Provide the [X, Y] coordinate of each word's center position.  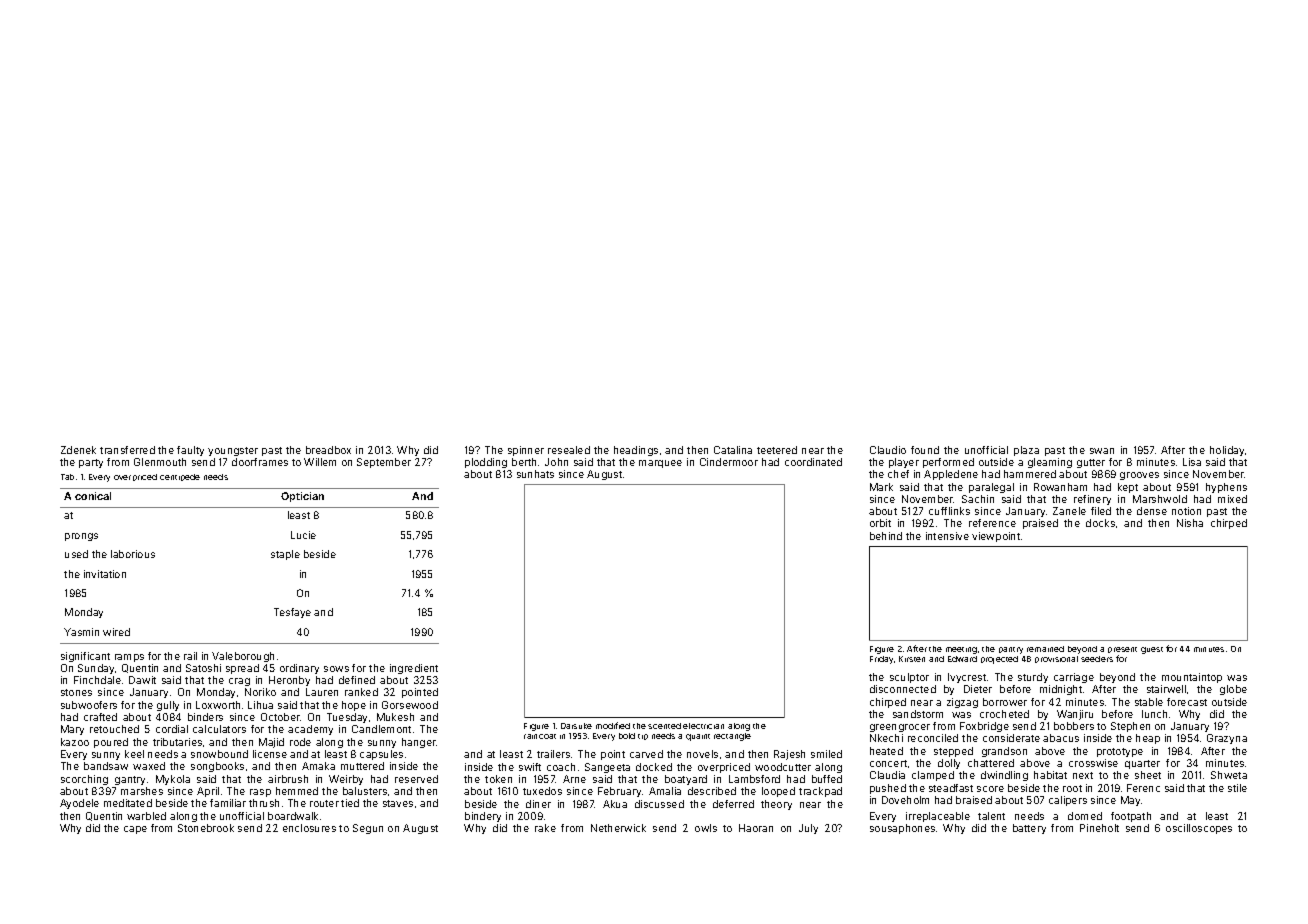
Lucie [303, 535]
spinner [526, 451]
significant [85, 657]
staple [285, 555]
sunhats [535, 474]
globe [1233, 690]
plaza [1026, 451]
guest [1152, 650]
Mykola [173, 780]
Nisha [1190, 523]
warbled [146, 816]
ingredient [414, 669]
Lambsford [754, 779]
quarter [1142, 764]
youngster [233, 451]
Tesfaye [292, 613]
